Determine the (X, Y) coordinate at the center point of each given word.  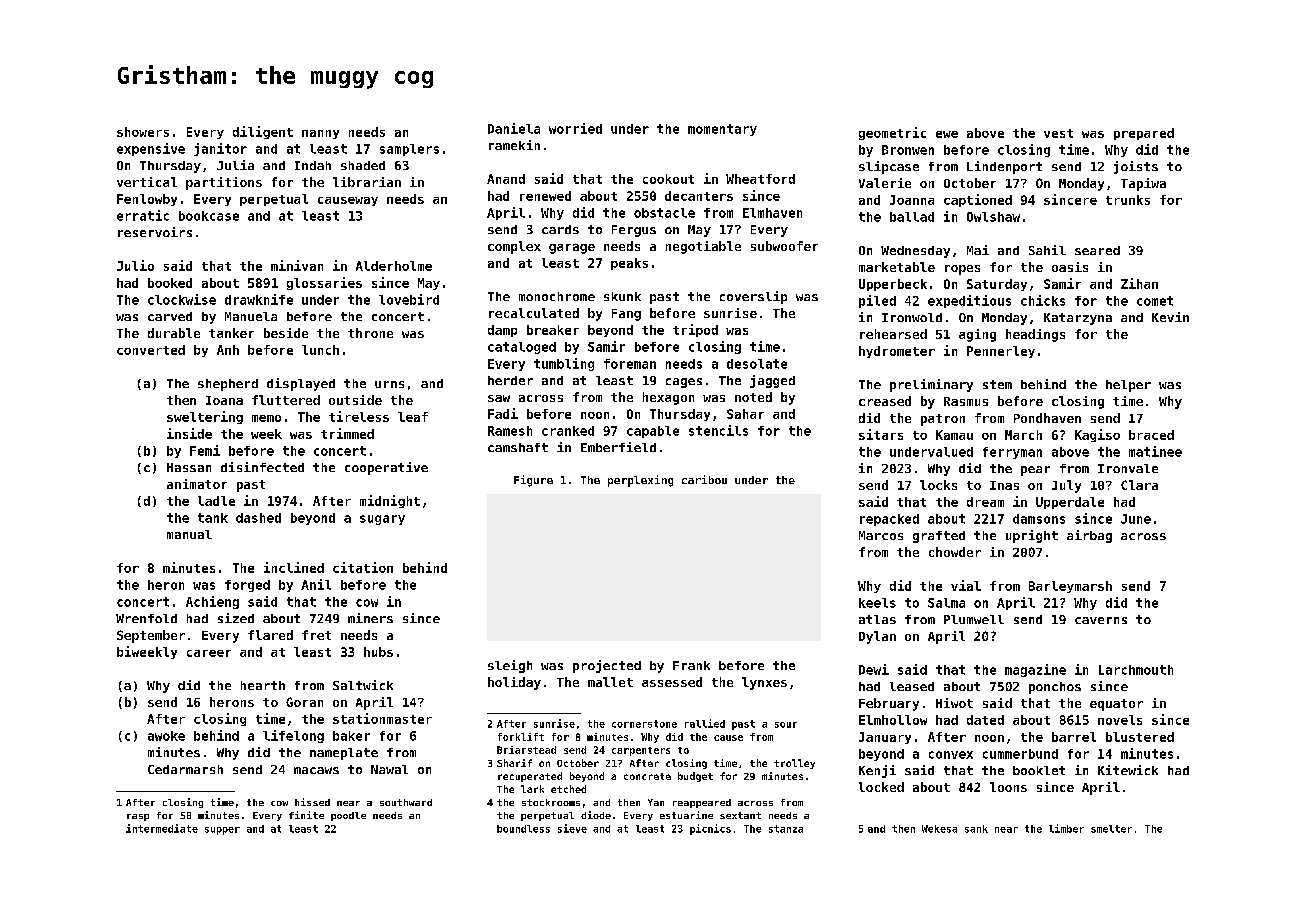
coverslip (753, 297)
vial (966, 585)
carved (170, 316)
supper (222, 831)
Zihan (1139, 283)
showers (143, 132)
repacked (889, 520)
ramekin (514, 145)
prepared (1144, 134)
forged (247, 586)
